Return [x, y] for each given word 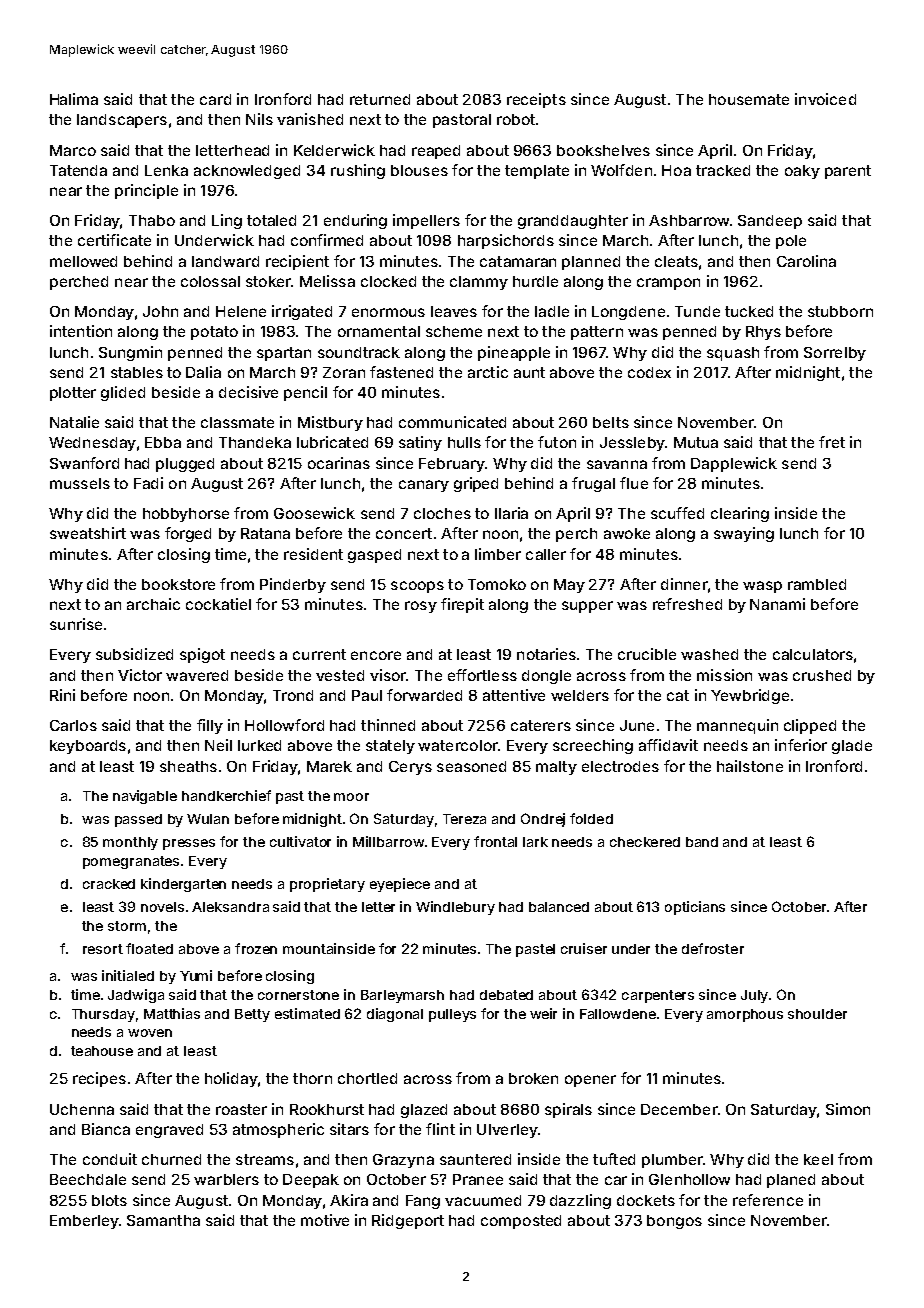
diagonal [395, 1015]
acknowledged [247, 172]
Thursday [103, 1015]
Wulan [208, 819]
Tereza [464, 819]
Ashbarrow [689, 220]
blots [109, 1200]
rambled [817, 584]
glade [852, 747]
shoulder [817, 1014]
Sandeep [770, 222]
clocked [388, 281]
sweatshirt [88, 533]
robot [516, 119]
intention [81, 331]
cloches [442, 513]
